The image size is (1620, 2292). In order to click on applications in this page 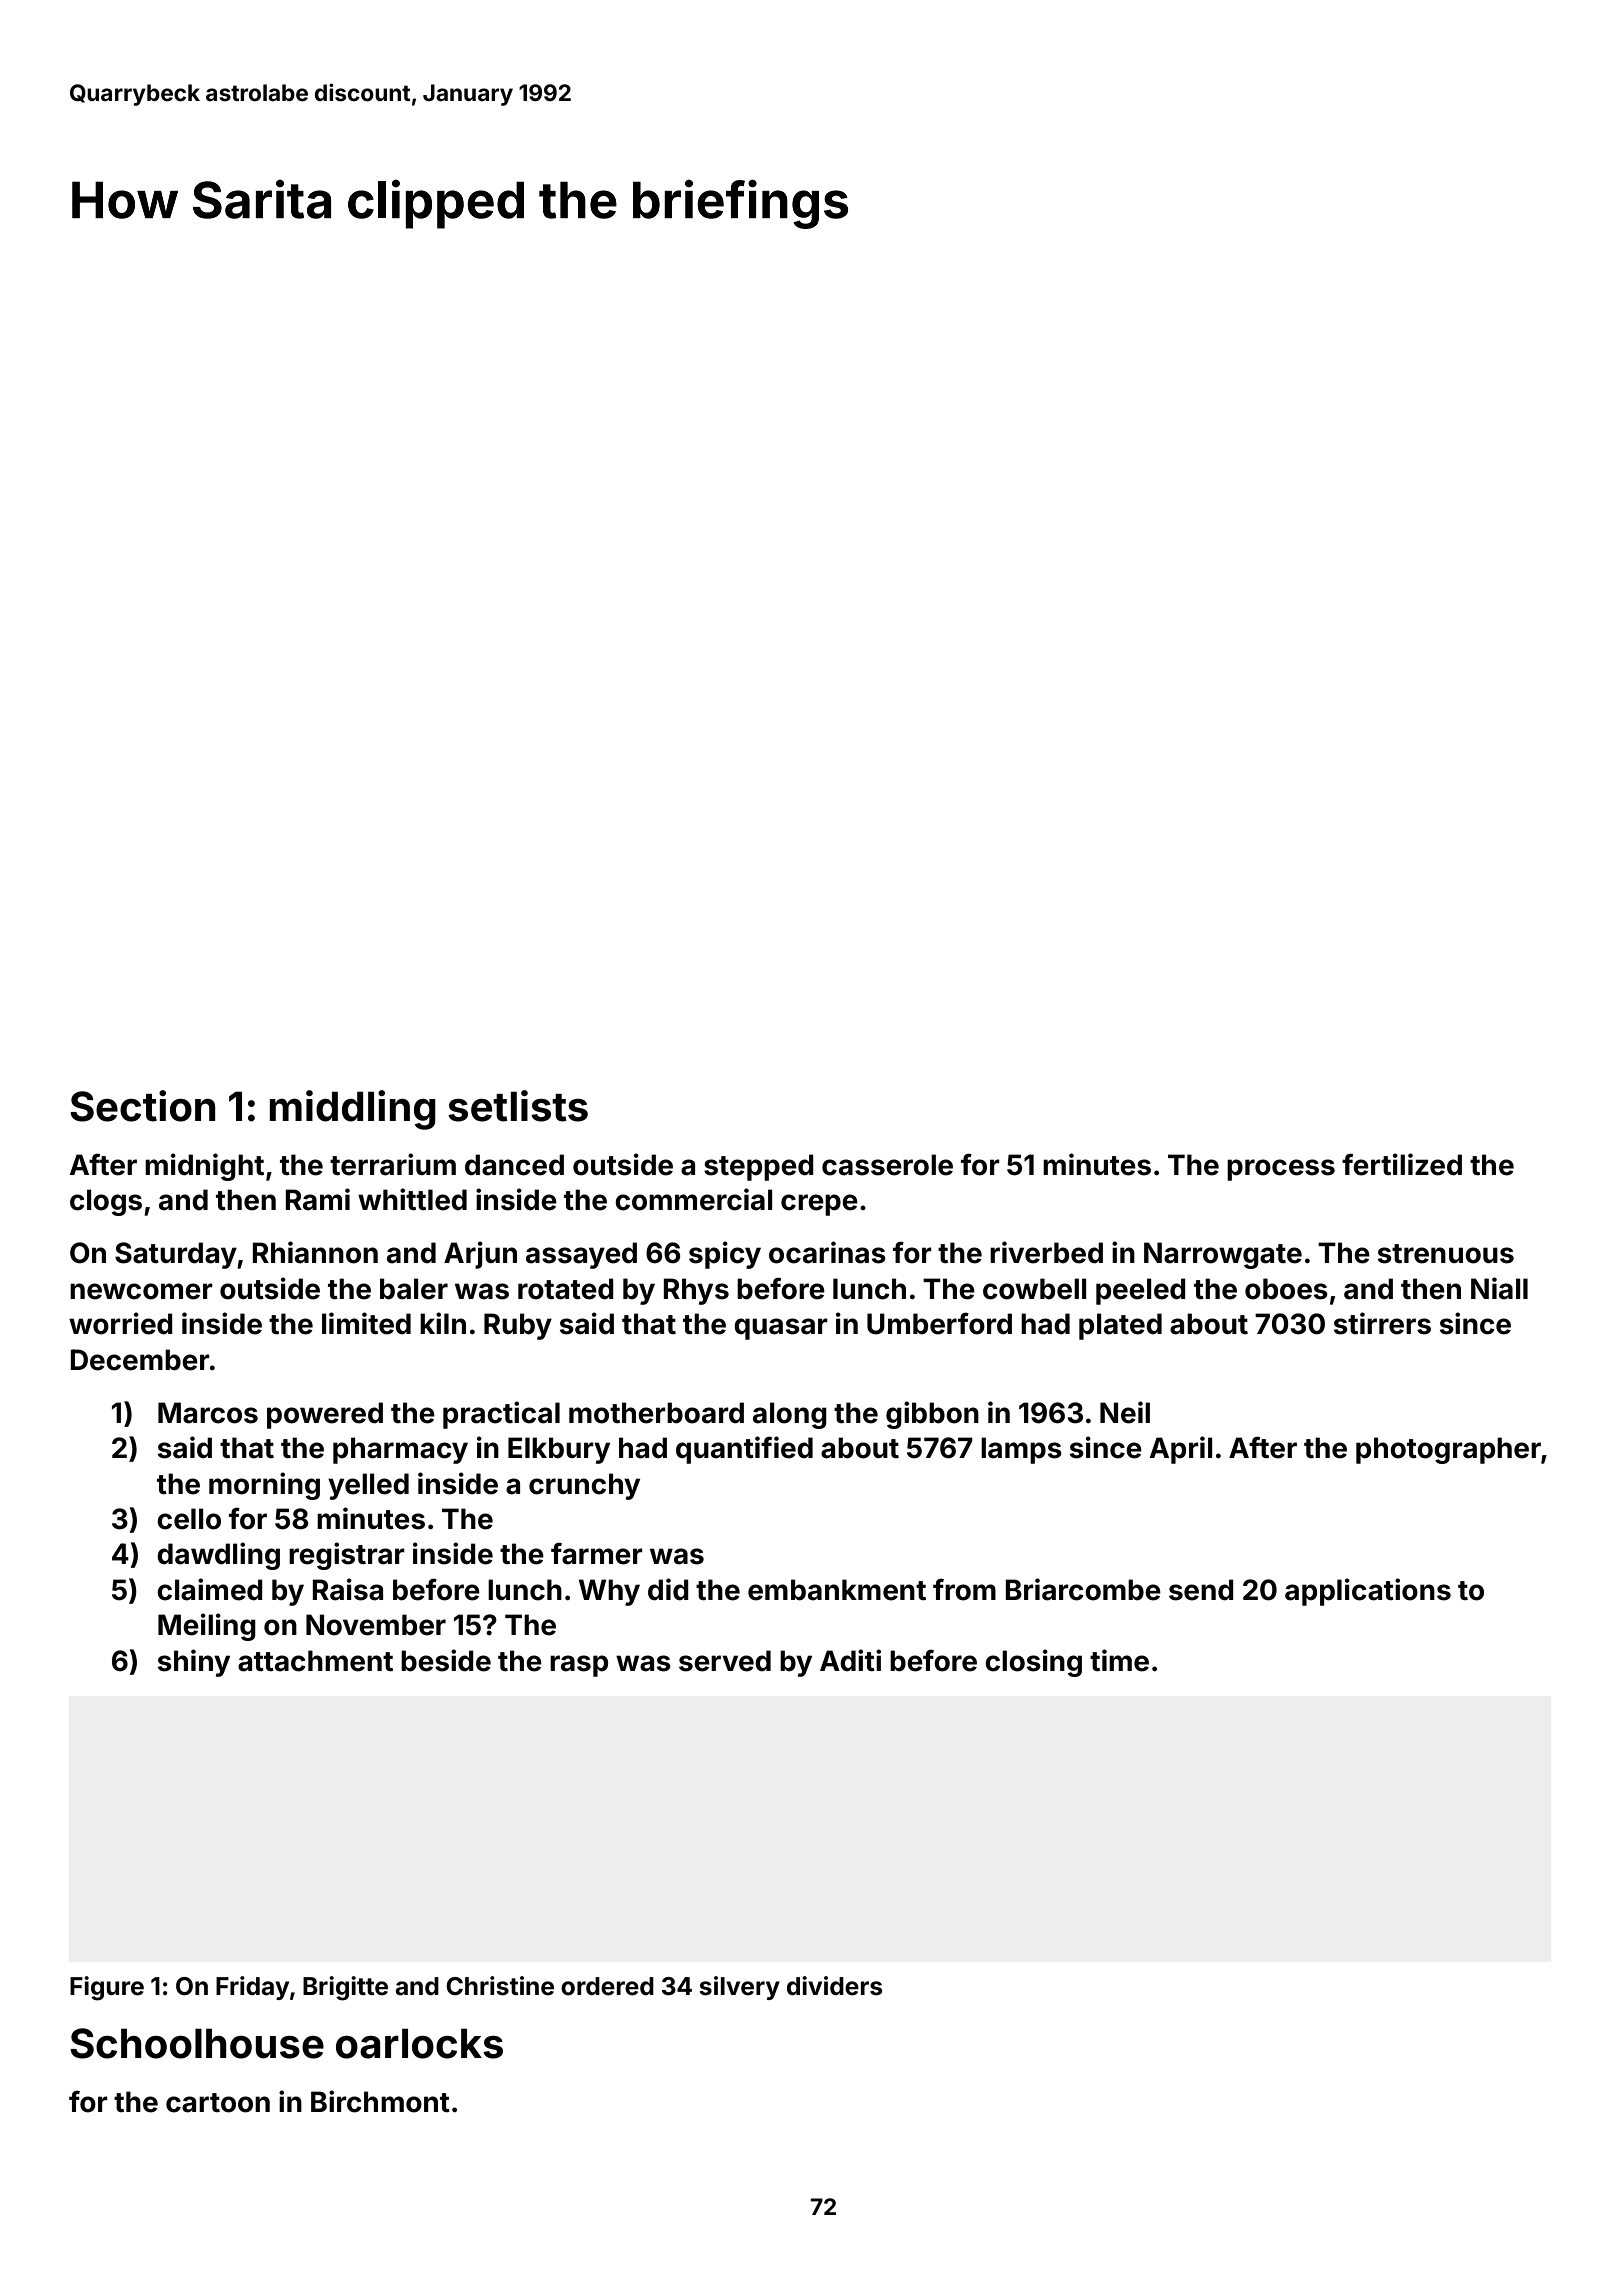, I will do `click(1368, 1592)`.
